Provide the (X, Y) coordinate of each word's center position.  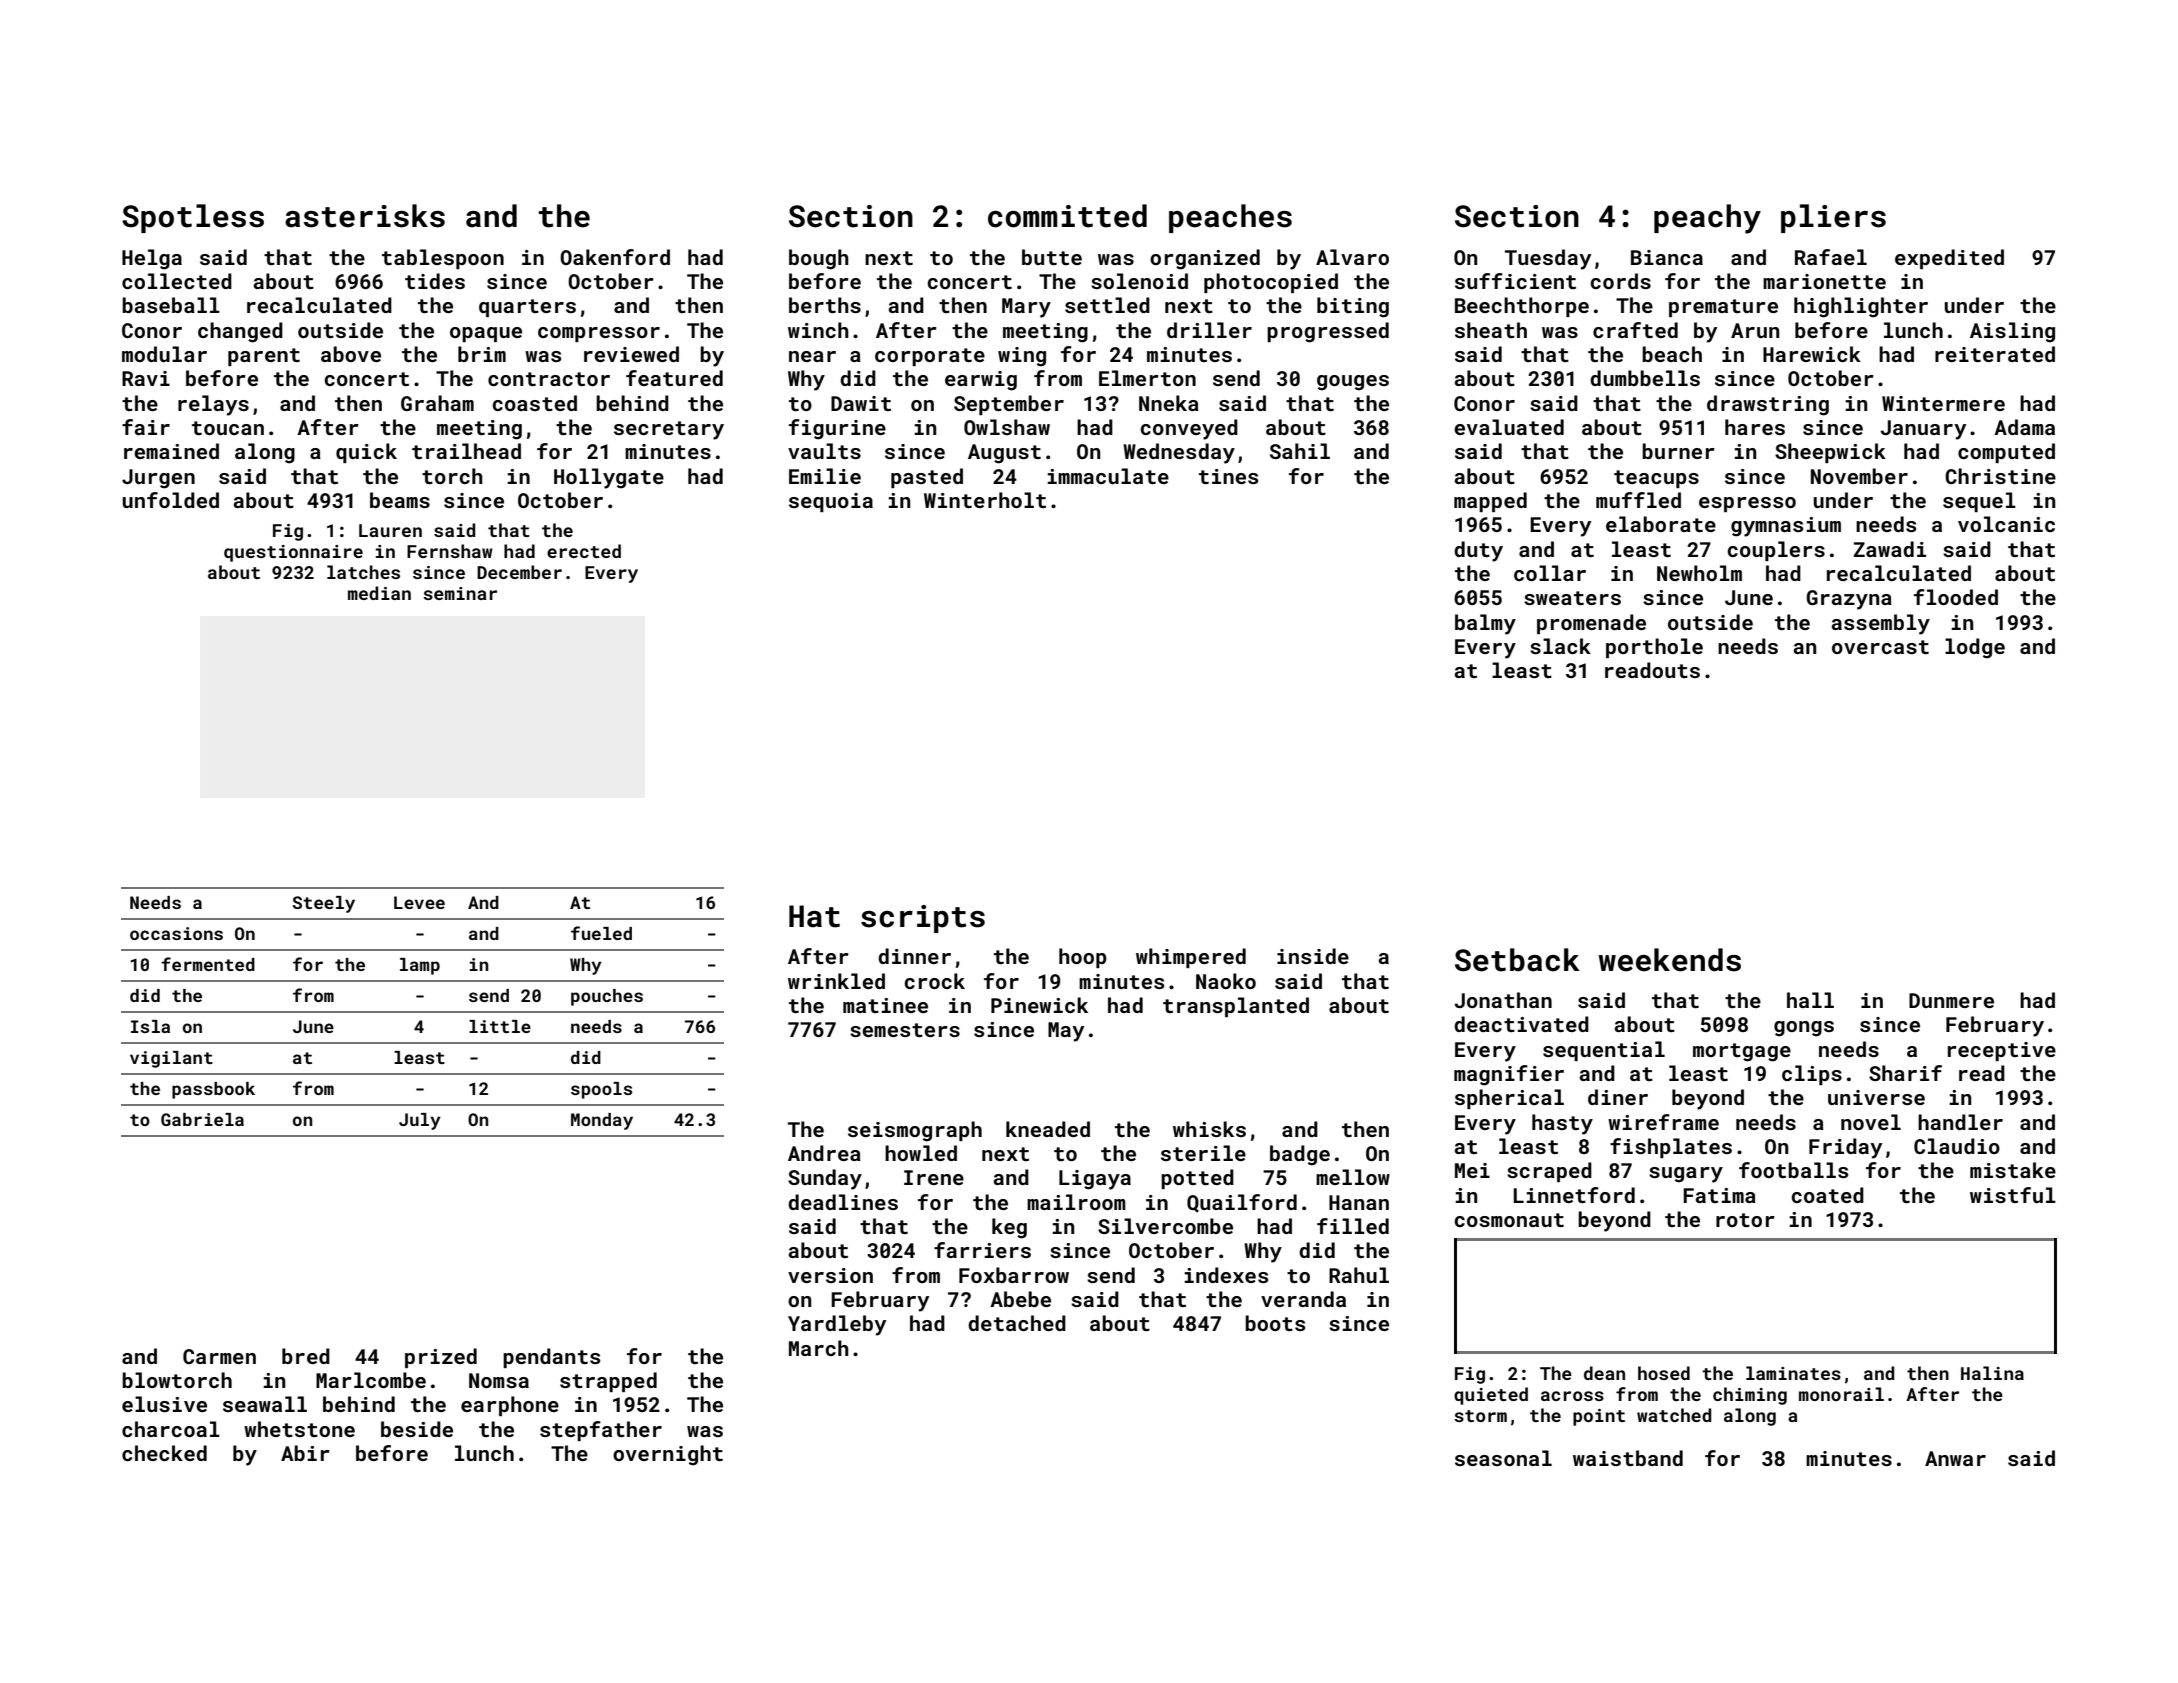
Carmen (219, 1356)
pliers (1833, 218)
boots (1275, 1323)
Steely (323, 904)
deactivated (1521, 1024)
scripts (923, 919)
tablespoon (443, 259)
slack (1560, 646)
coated (1827, 1195)
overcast (1880, 647)
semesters (905, 1030)
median (379, 593)
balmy (1485, 624)
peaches (1230, 218)
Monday (602, 1121)
